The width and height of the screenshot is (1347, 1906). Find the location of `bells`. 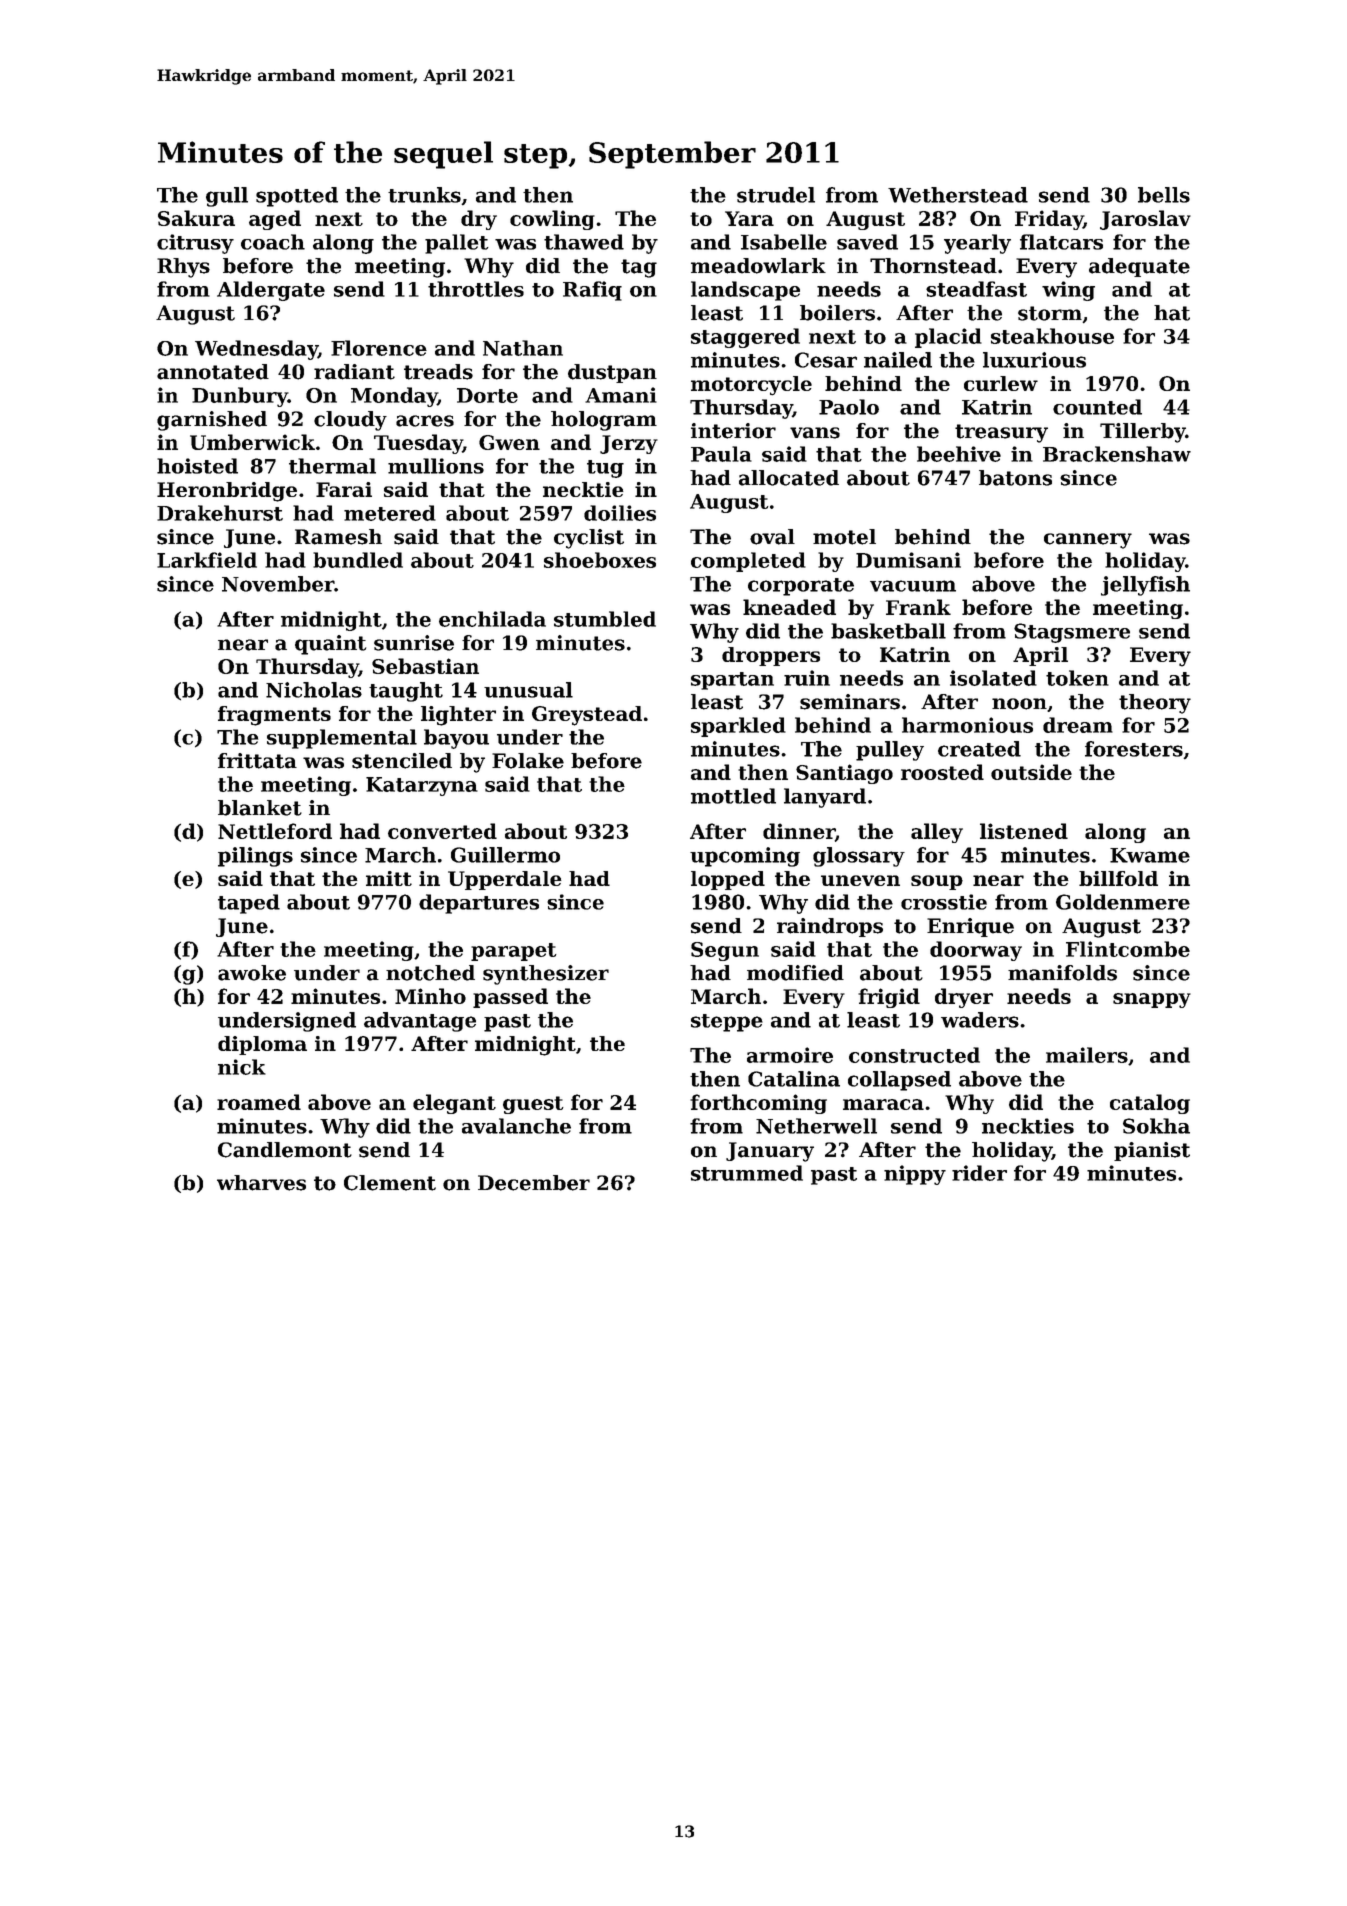

bells is located at coordinates (1164, 195).
